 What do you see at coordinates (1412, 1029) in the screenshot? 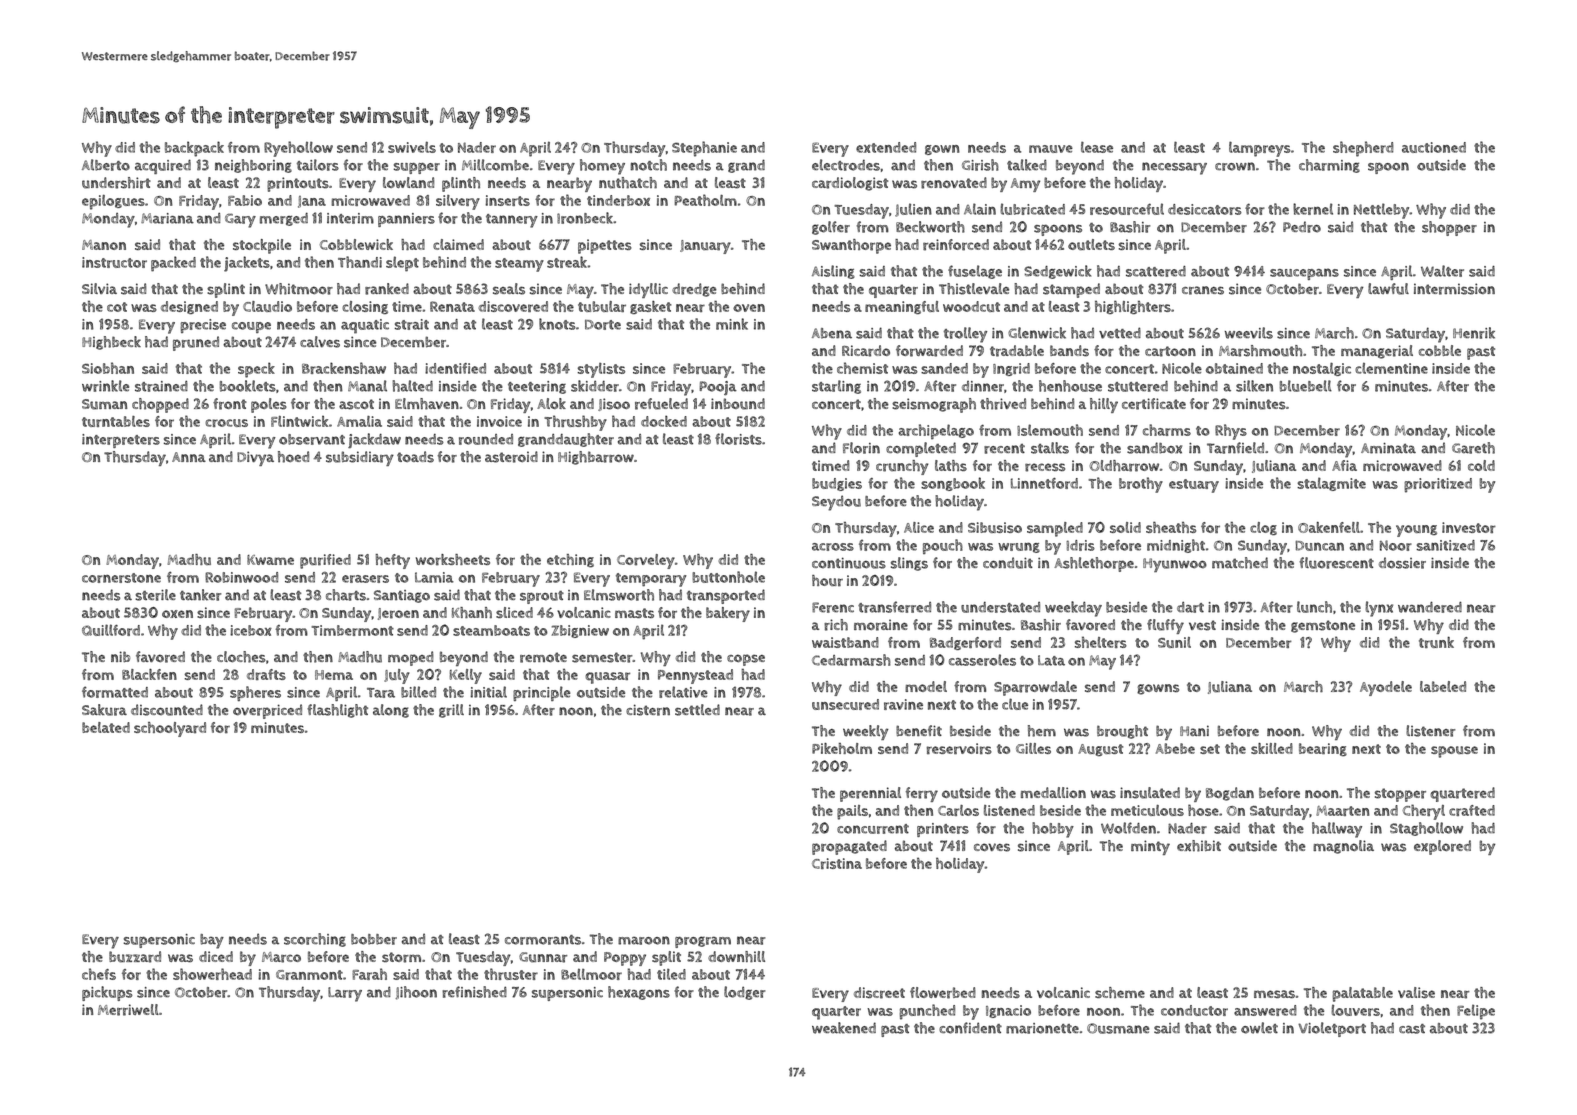
I see `cast` at bounding box center [1412, 1029].
